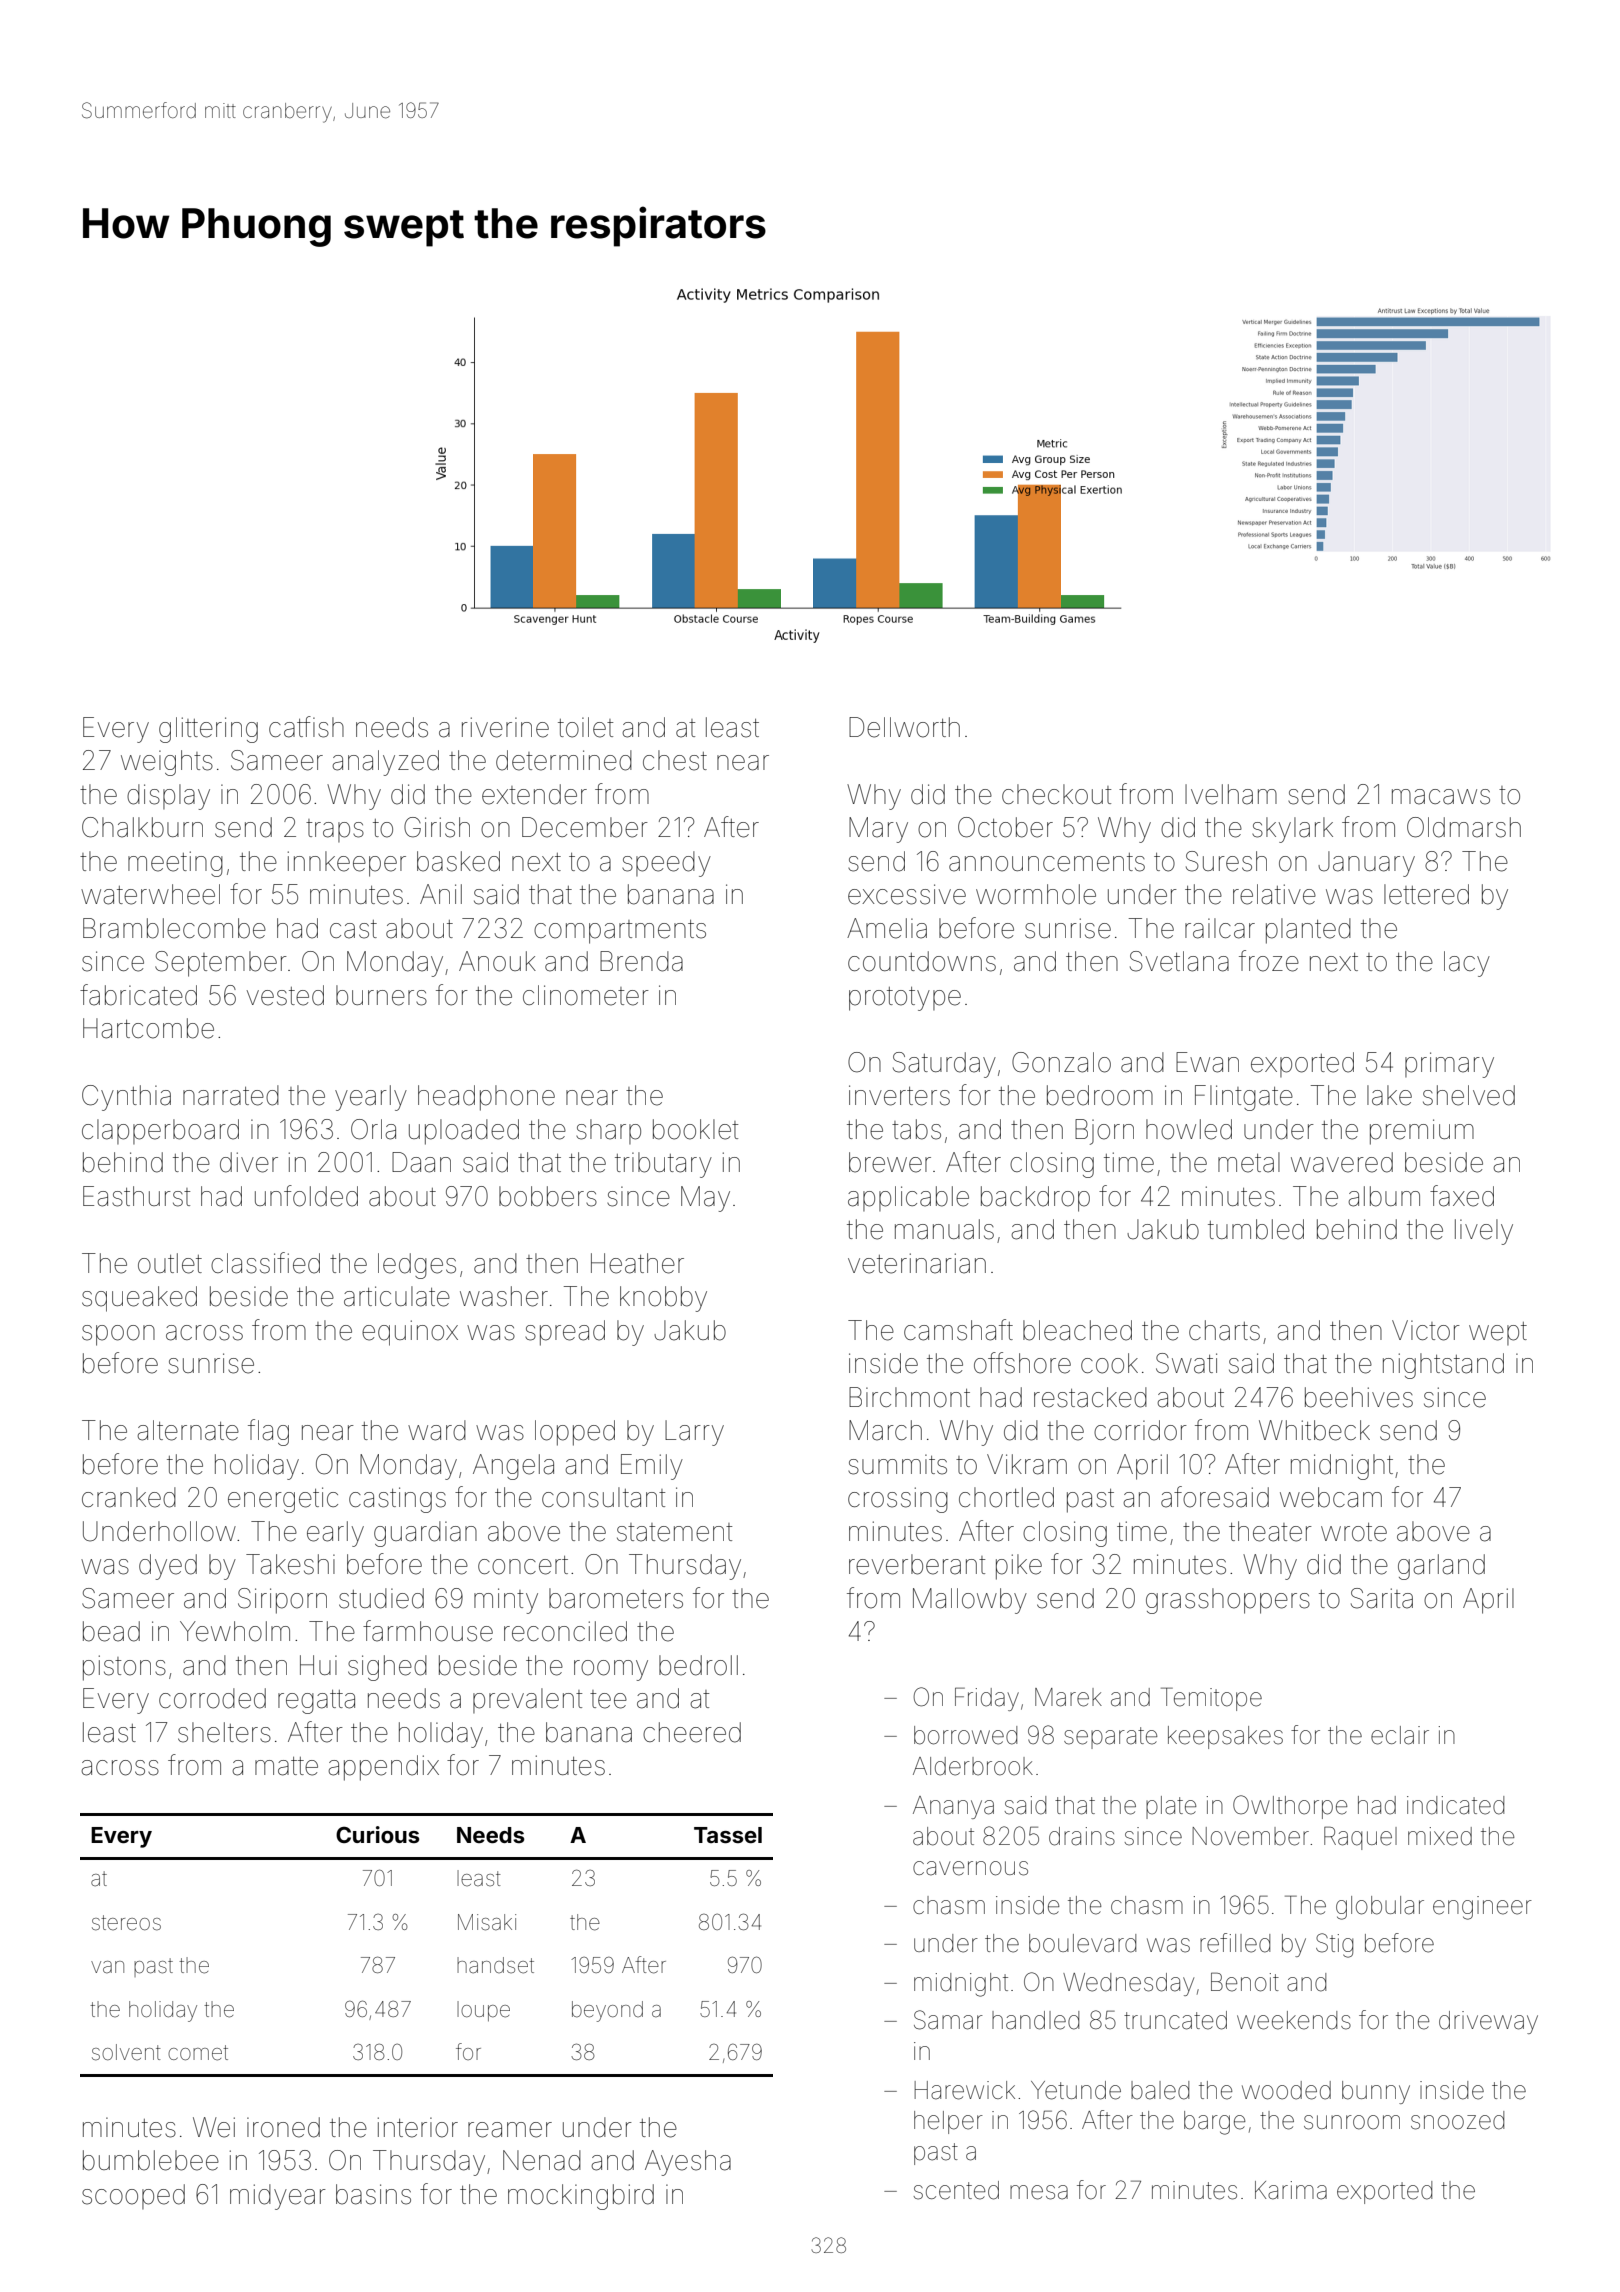 This document has height=2292, width=1620. I want to click on speedy, so click(666, 864).
